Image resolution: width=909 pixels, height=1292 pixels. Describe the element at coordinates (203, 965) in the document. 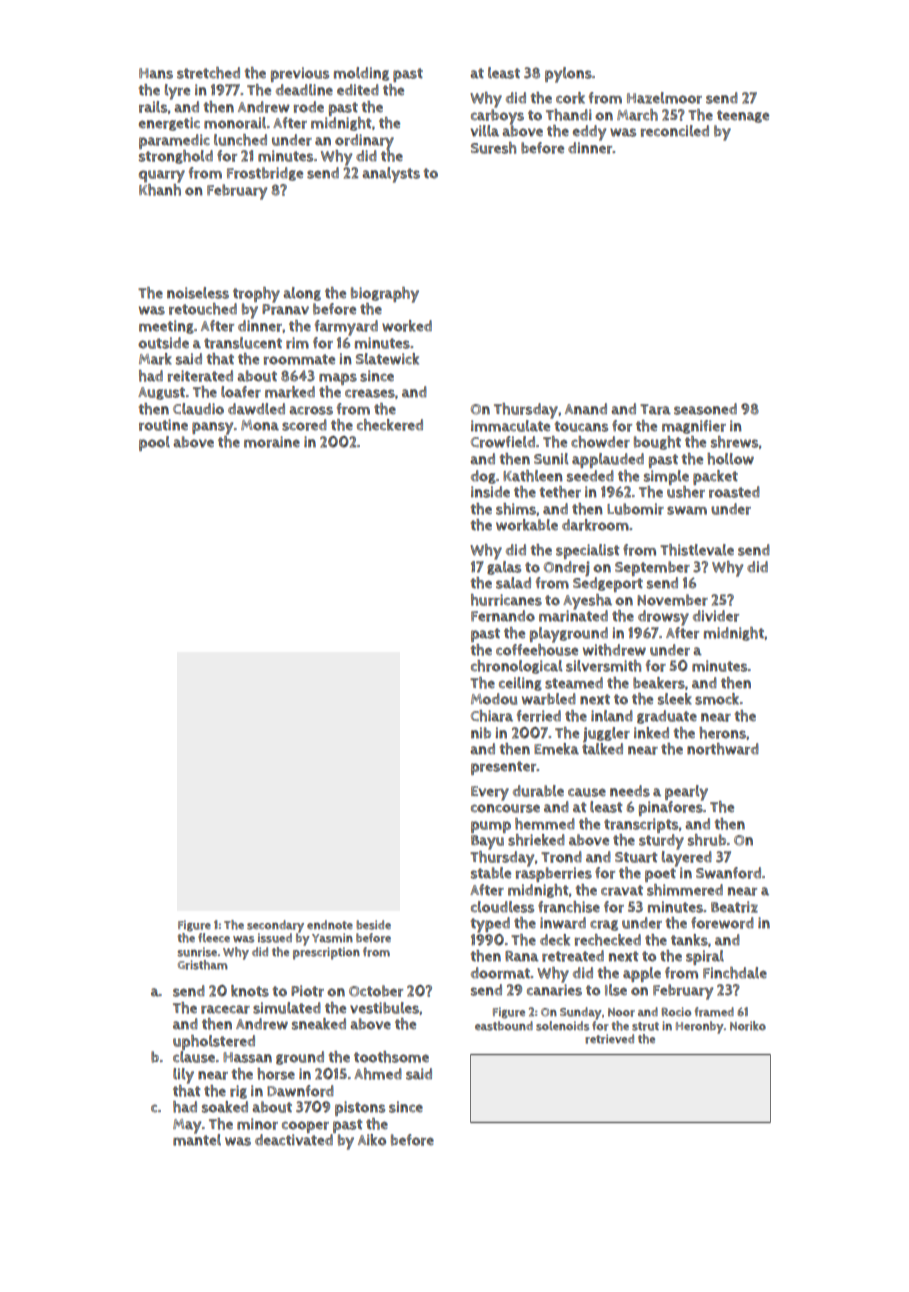

I see `Gristham` at that location.
